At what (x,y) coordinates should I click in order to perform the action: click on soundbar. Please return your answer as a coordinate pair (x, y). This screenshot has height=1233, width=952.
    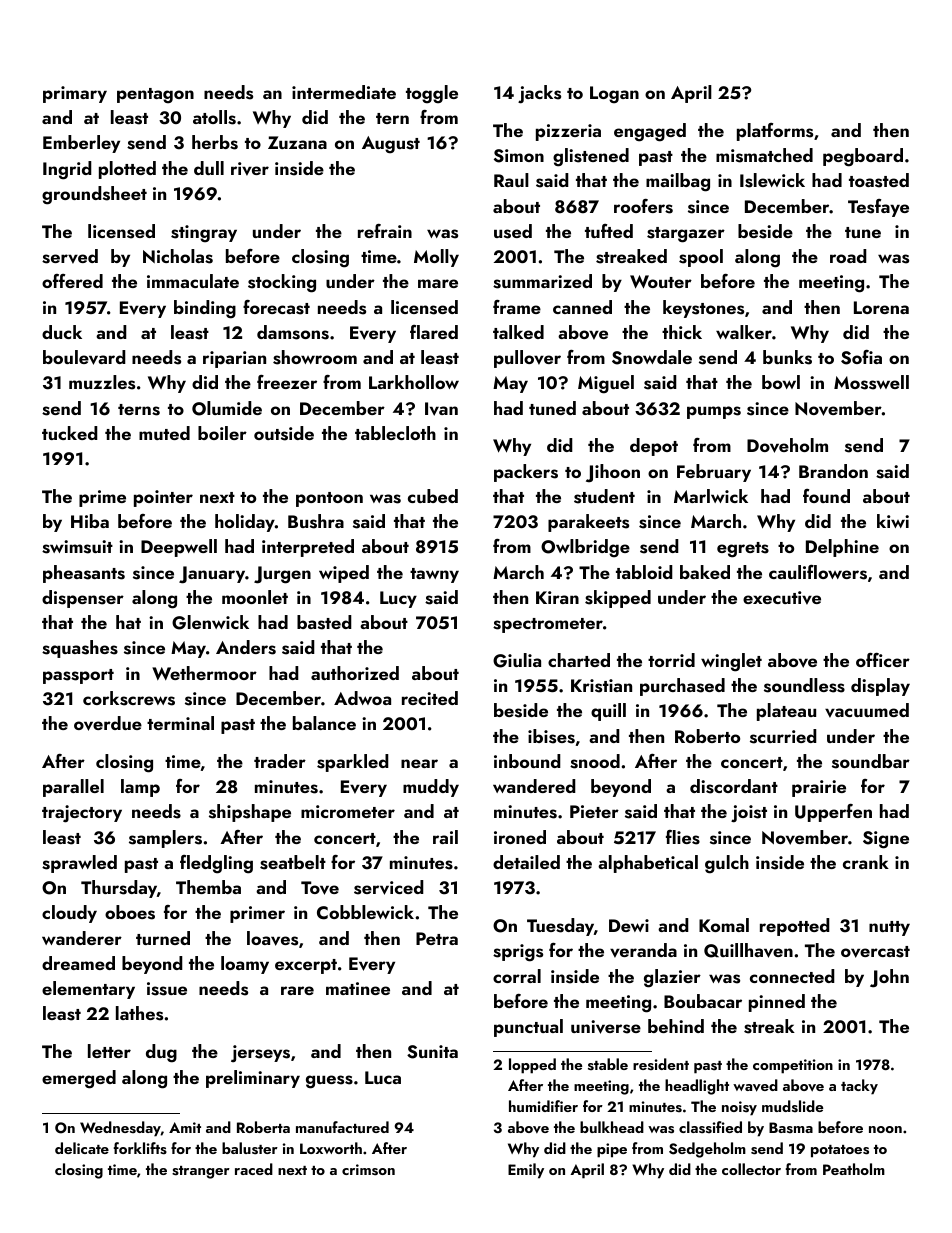
    Looking at the image, I should click on (871, 761).
